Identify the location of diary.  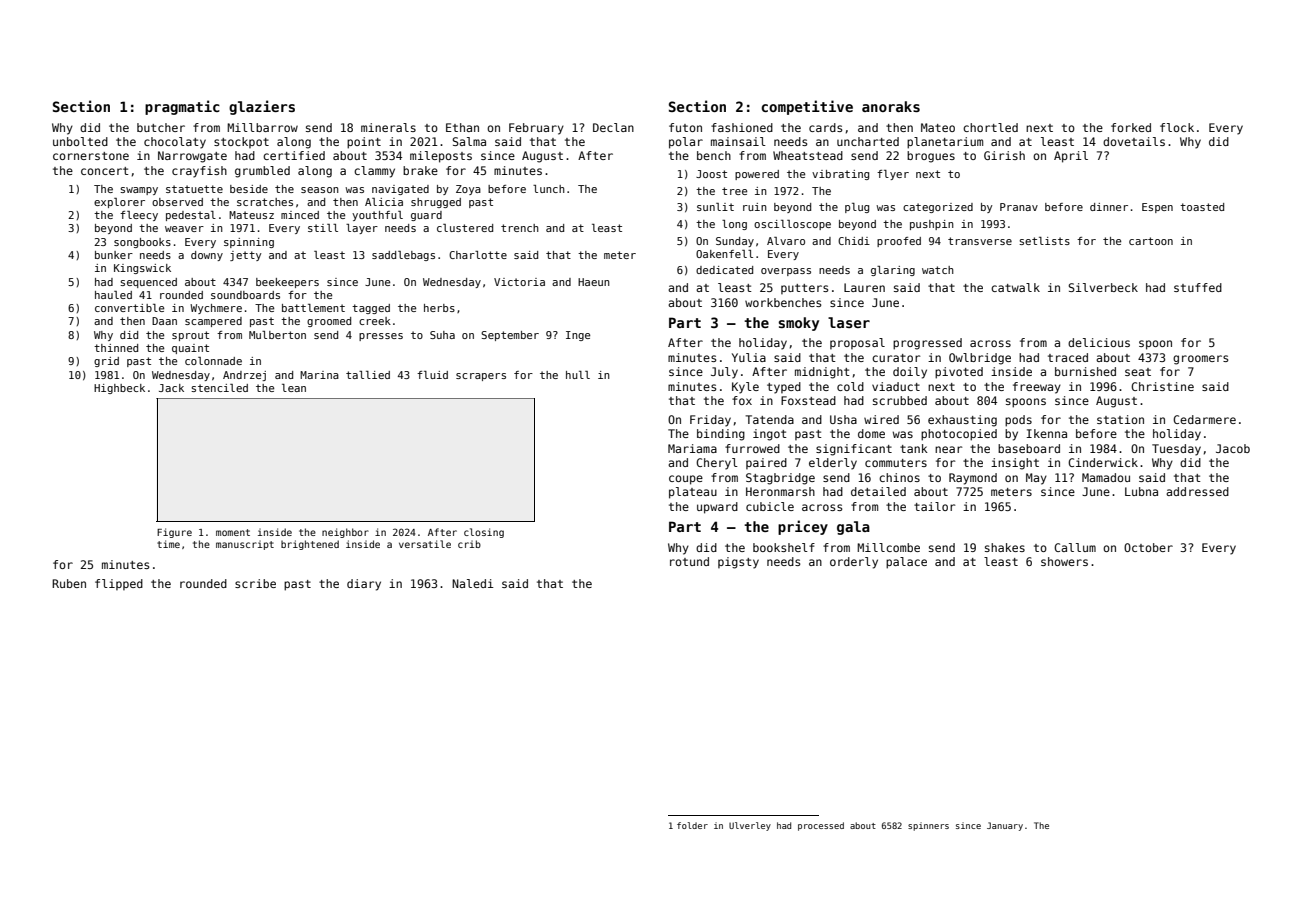
(364, 585).
